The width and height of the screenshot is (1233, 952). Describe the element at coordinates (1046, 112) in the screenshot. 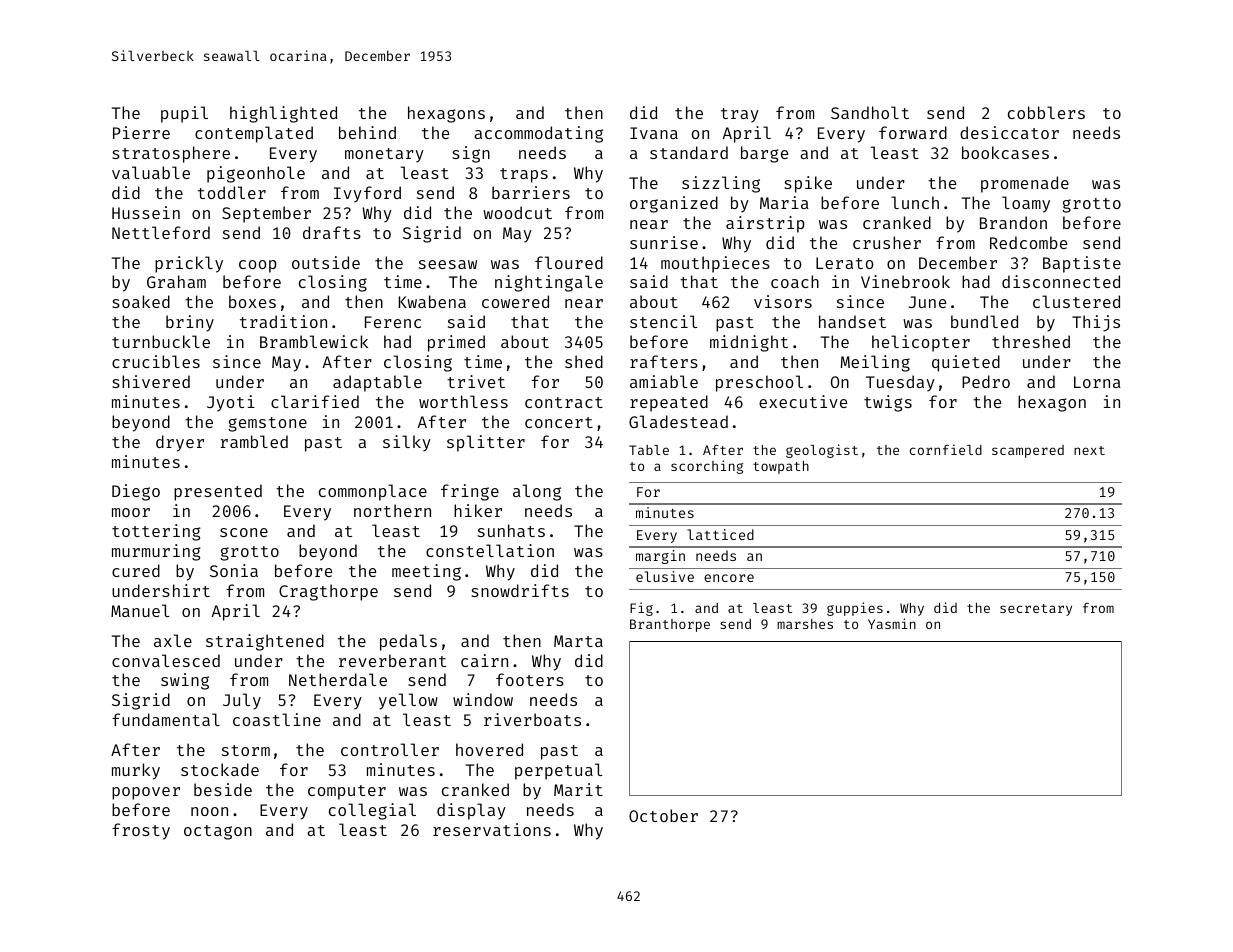

I see `cobblers` at that location.
